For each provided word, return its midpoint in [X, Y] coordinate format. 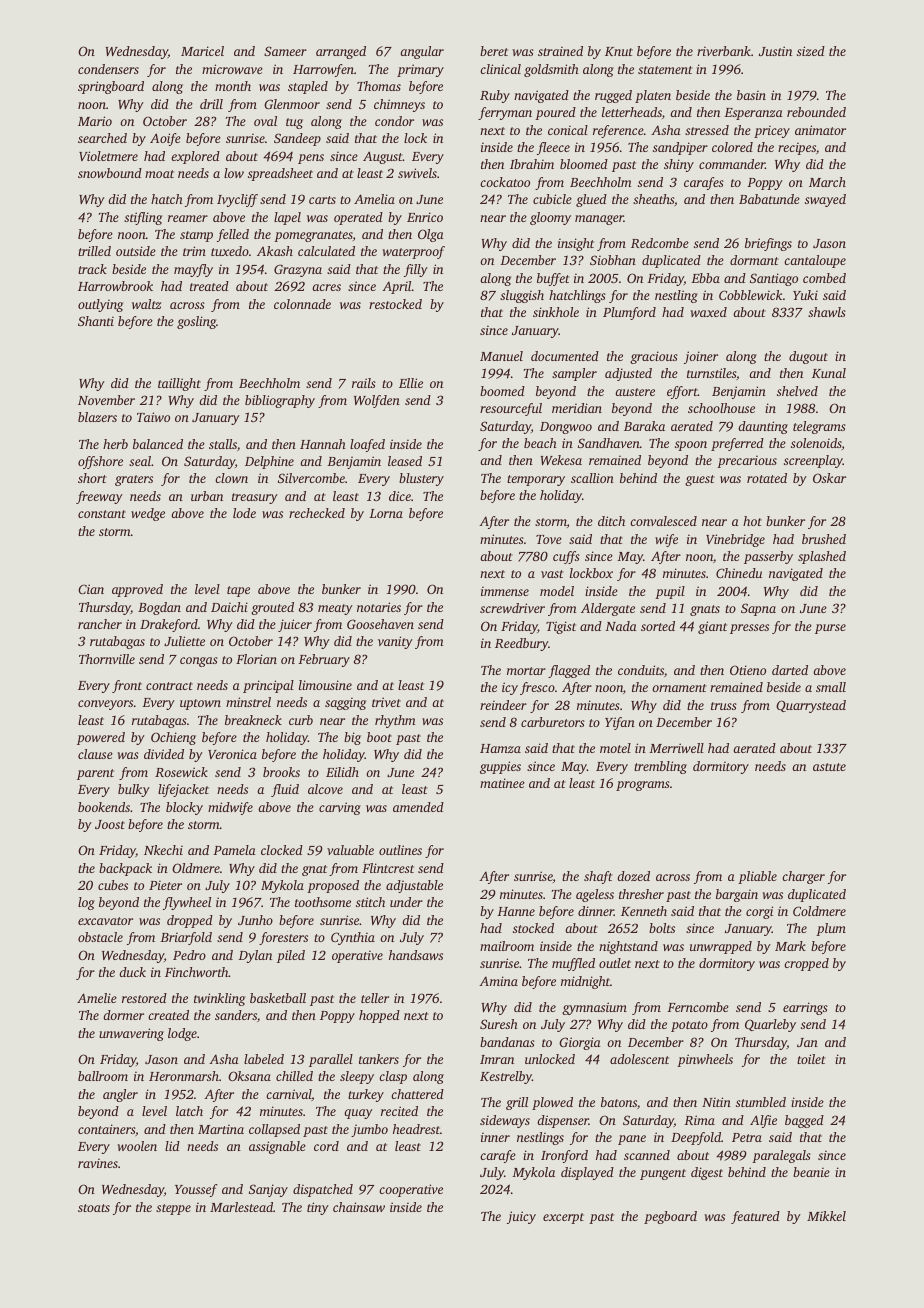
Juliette [184, 641]
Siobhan [613, 260]
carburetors [553, 722]
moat [159, 174]
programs [643, 786]
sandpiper [680, 148]
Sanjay [268, 1190]
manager [599, 220]
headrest [416, 1129]
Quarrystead [811, 706]
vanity [395, 642]
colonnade [302, 304]
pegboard [670, 1217]
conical [568, 130]
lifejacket [183, 790]
